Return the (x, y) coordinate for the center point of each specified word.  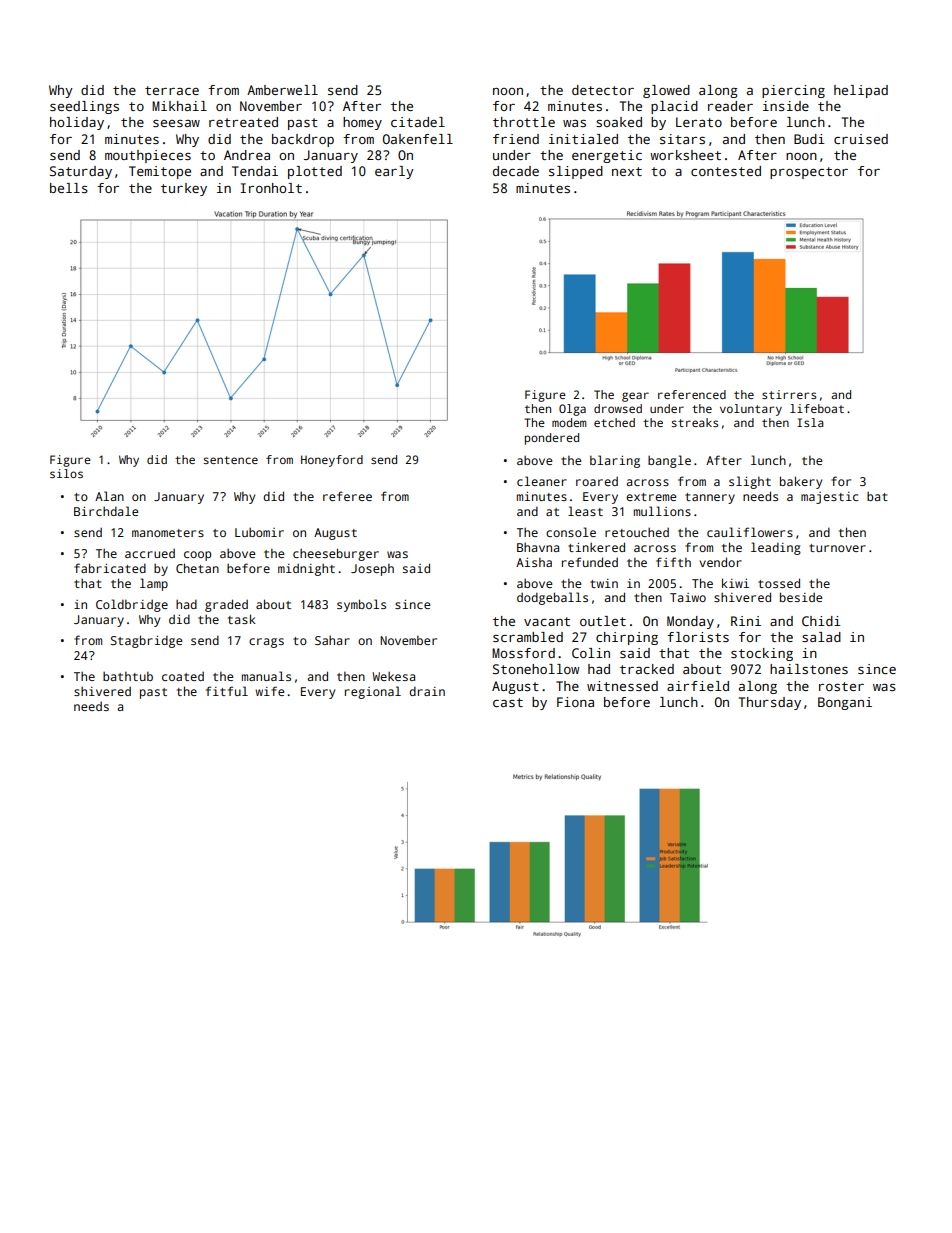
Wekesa (394, 676)
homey (362, 123)
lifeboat (817, 408)
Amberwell (282, 90)
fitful (227, 691)
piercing (793, 91)
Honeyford (332, 461)
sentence (231, 460)
